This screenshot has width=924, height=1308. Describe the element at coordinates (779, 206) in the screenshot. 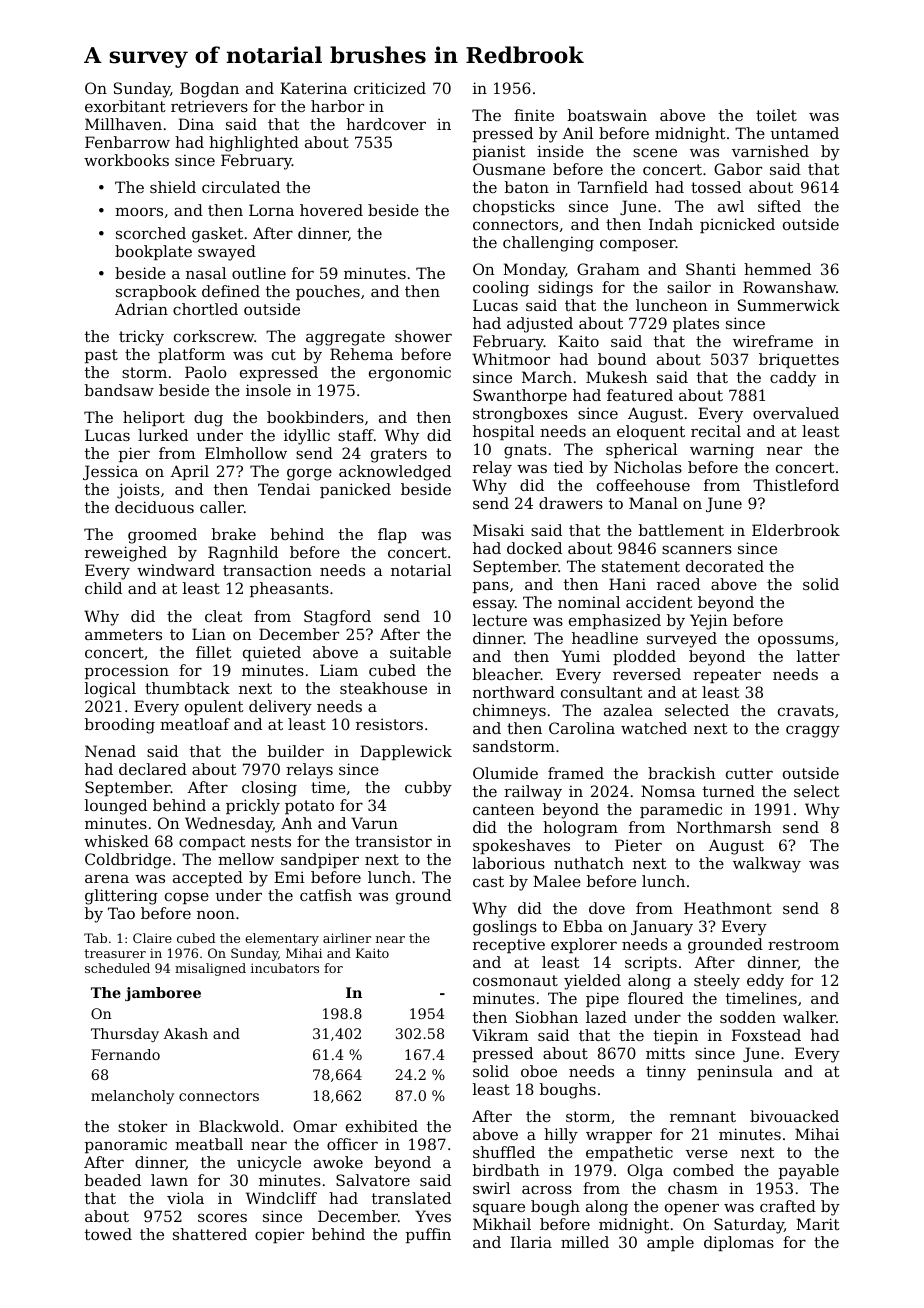

I see `sifted` at that location.
